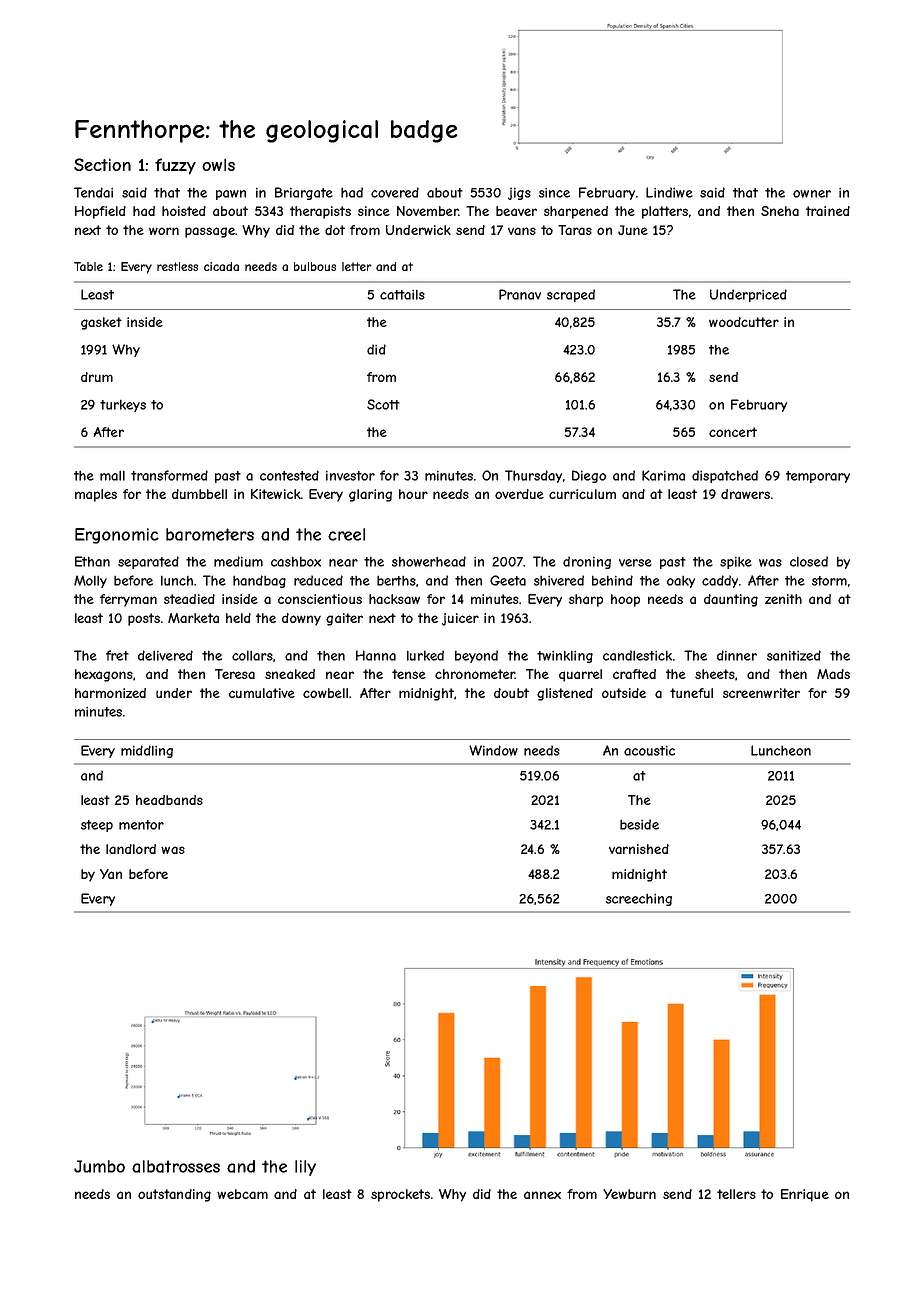  I want to click on annex, so click(542, 1195).
